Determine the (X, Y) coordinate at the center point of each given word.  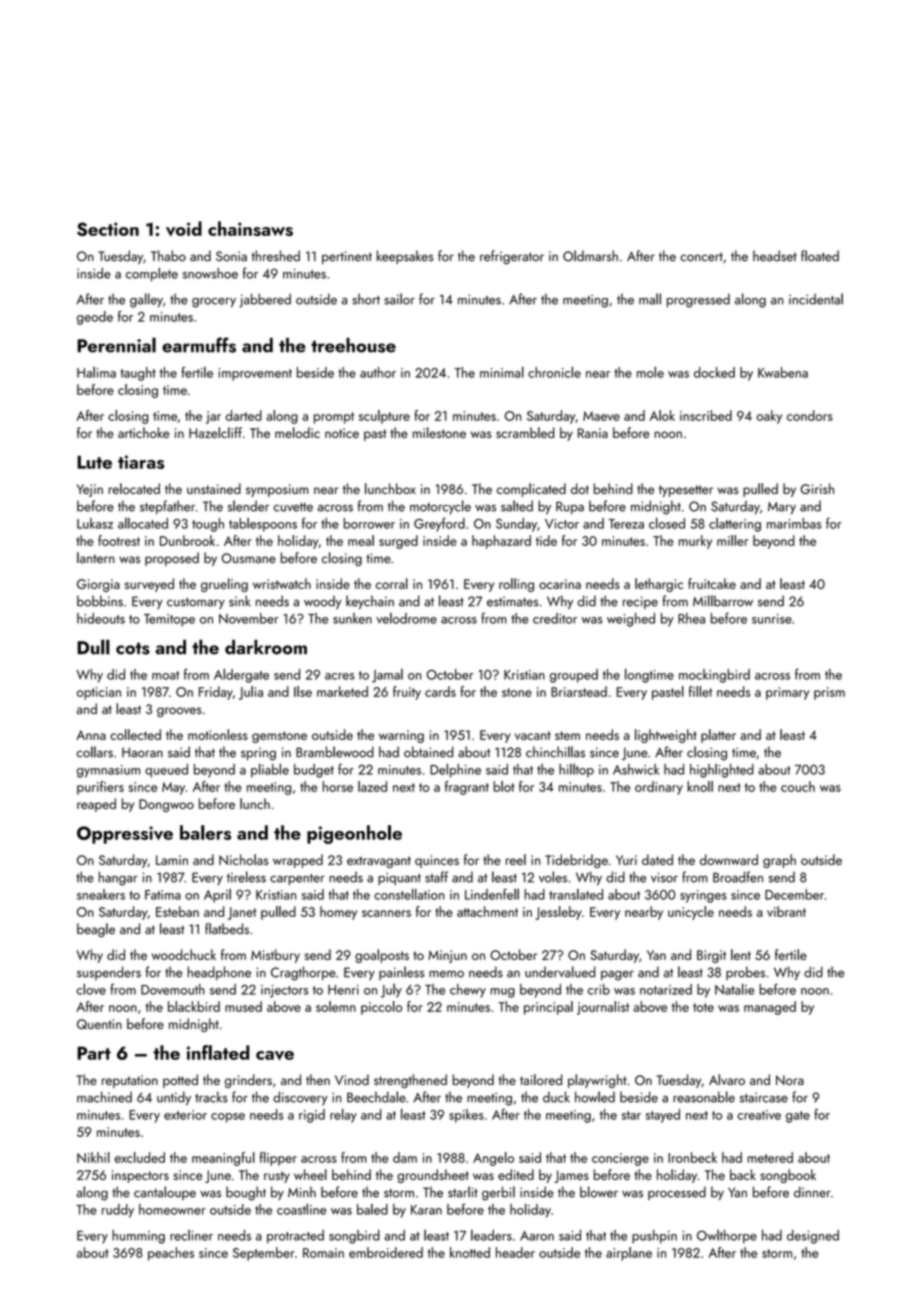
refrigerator (512, 257)
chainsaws (250, 228)
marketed (342, 691)
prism (829, 693)
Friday (216, 693)
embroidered (386, 1252)
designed (813, 1237)
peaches (171, 1254)
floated (820, 256)
